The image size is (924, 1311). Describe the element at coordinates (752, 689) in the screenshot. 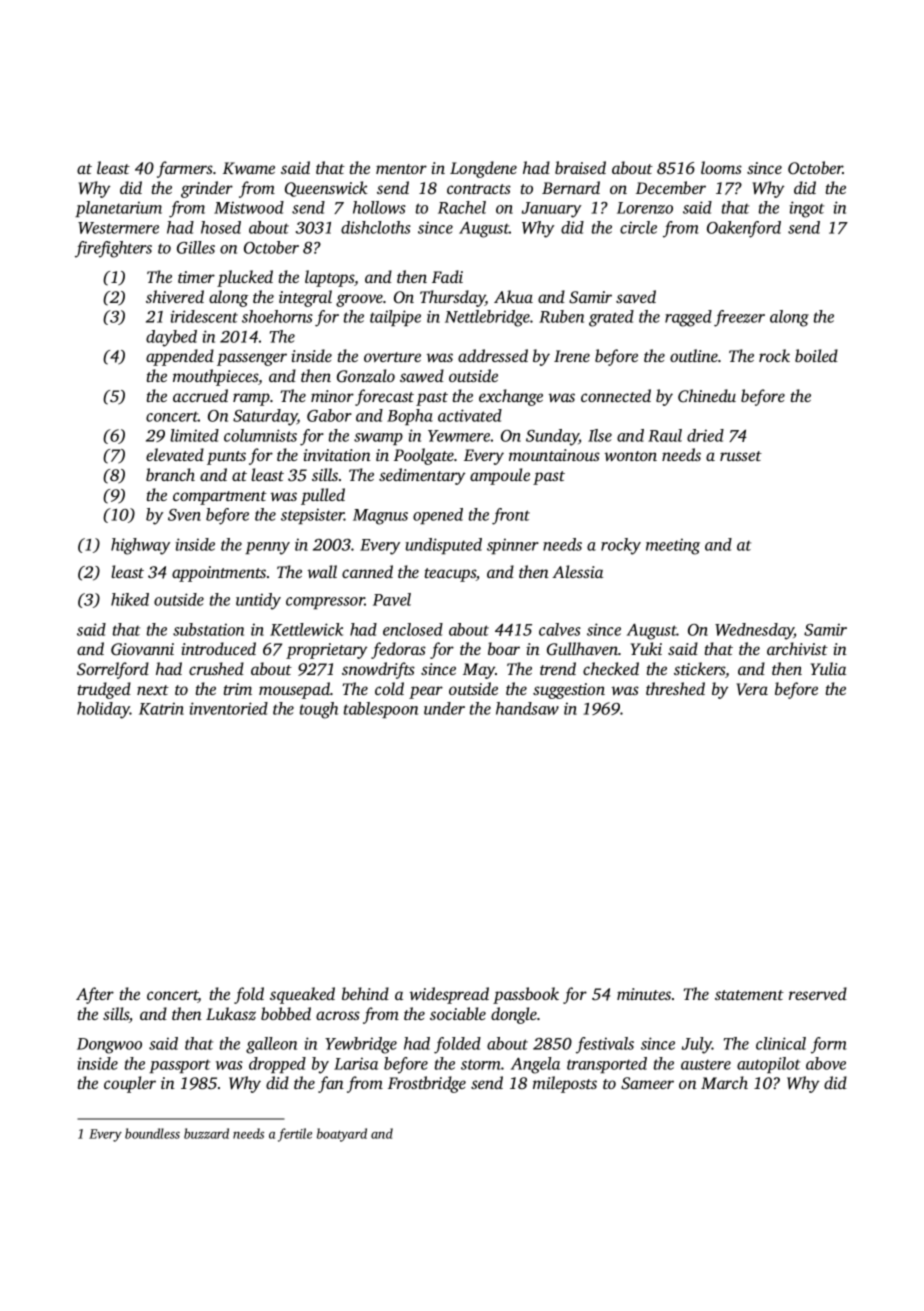

I see `Vera` at that location.
